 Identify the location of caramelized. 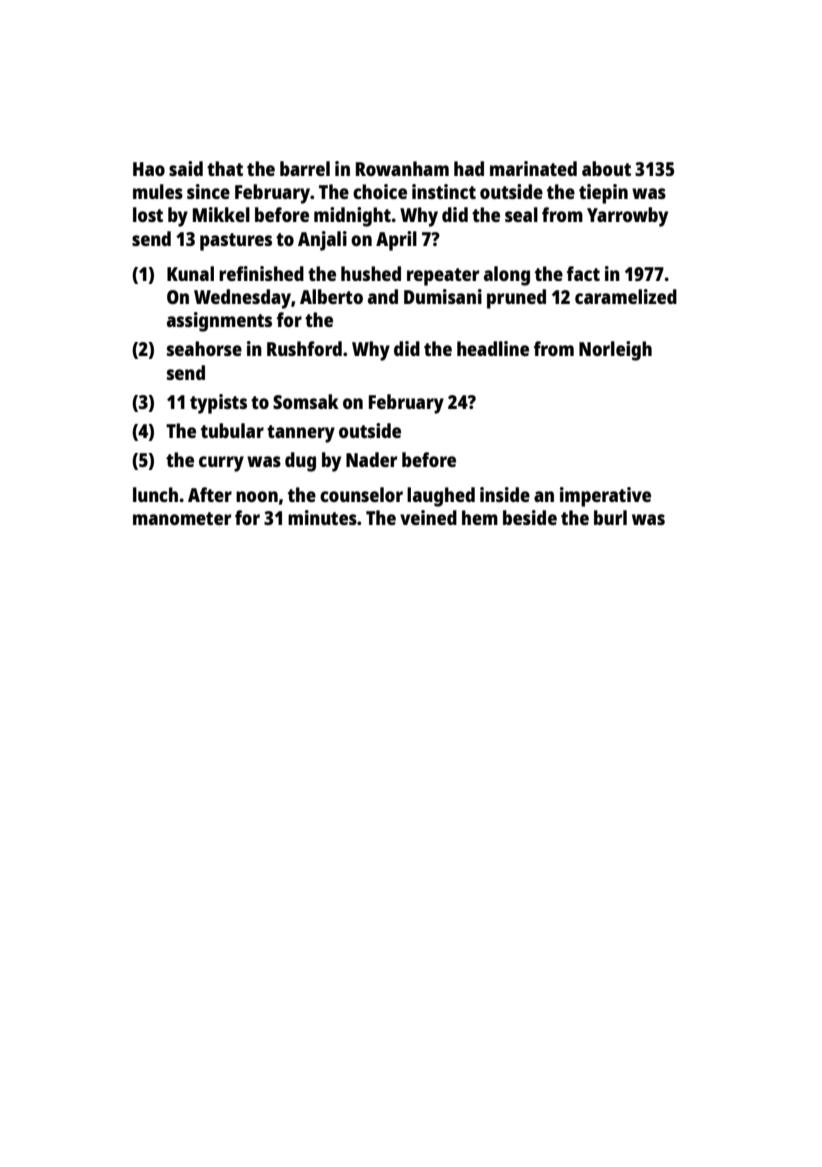
(626, 296).
